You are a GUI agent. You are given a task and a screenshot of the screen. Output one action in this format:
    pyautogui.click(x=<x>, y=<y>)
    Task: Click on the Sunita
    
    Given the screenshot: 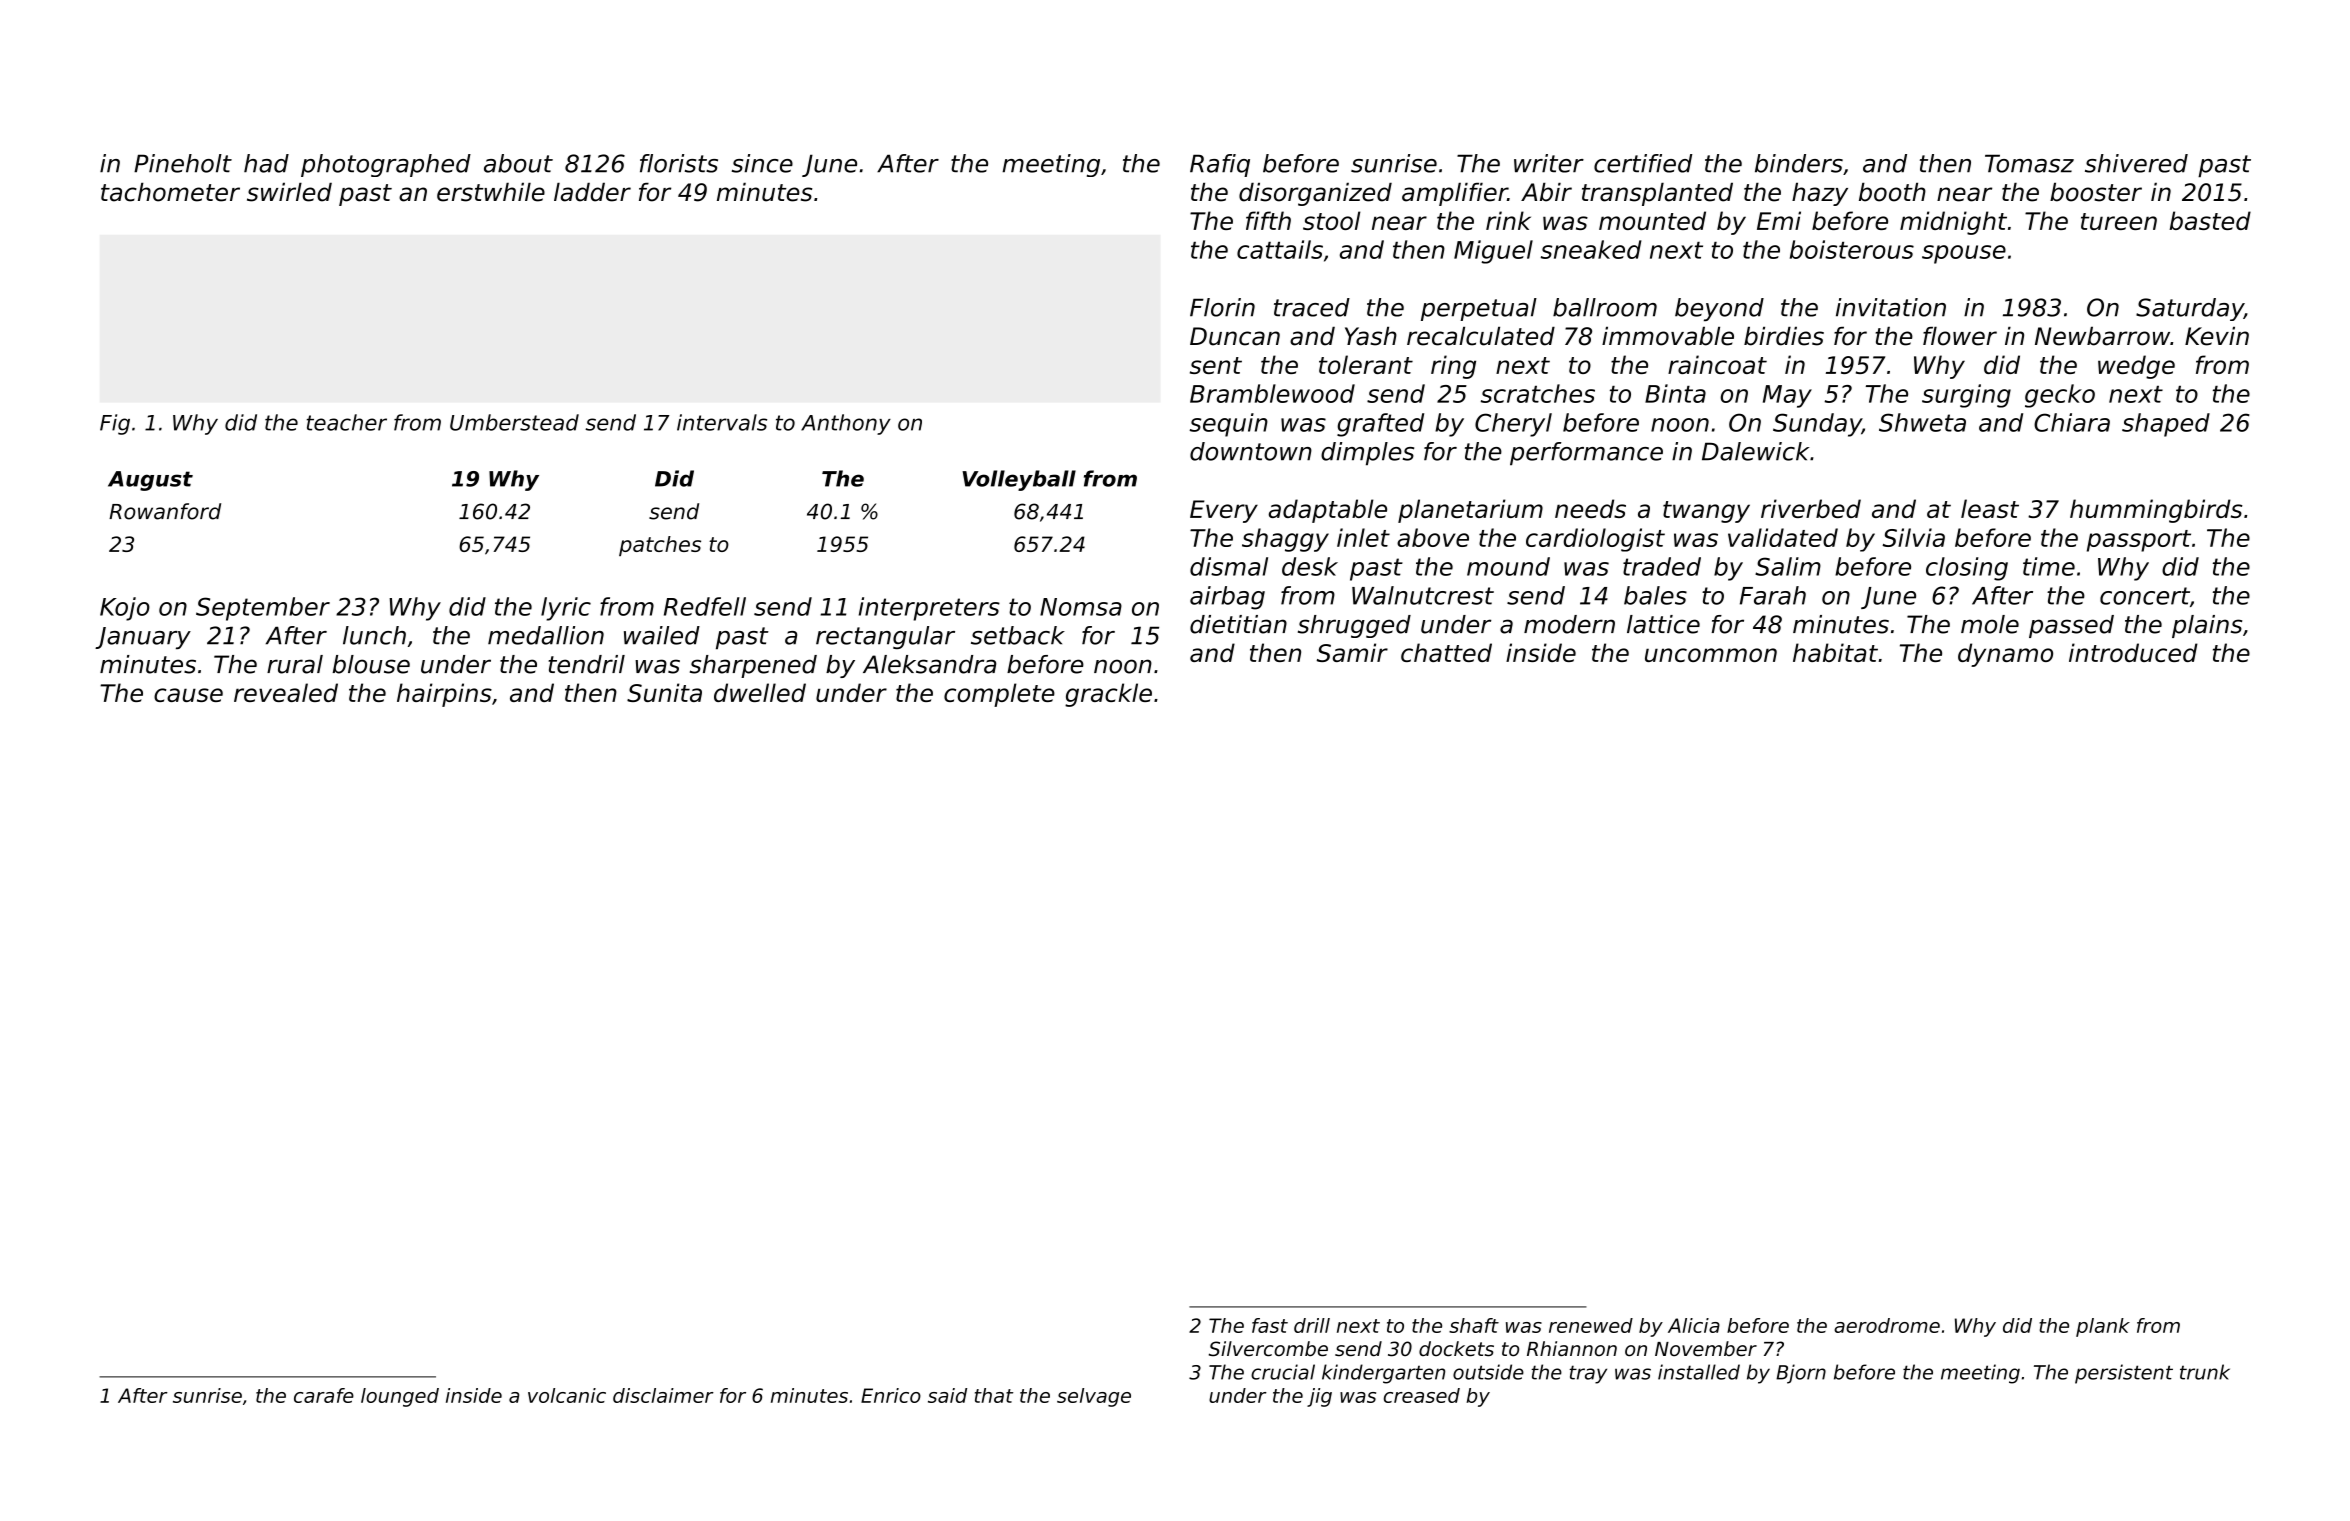 What is the action you would take?
    pyautogui.click(x=664, y=692)
